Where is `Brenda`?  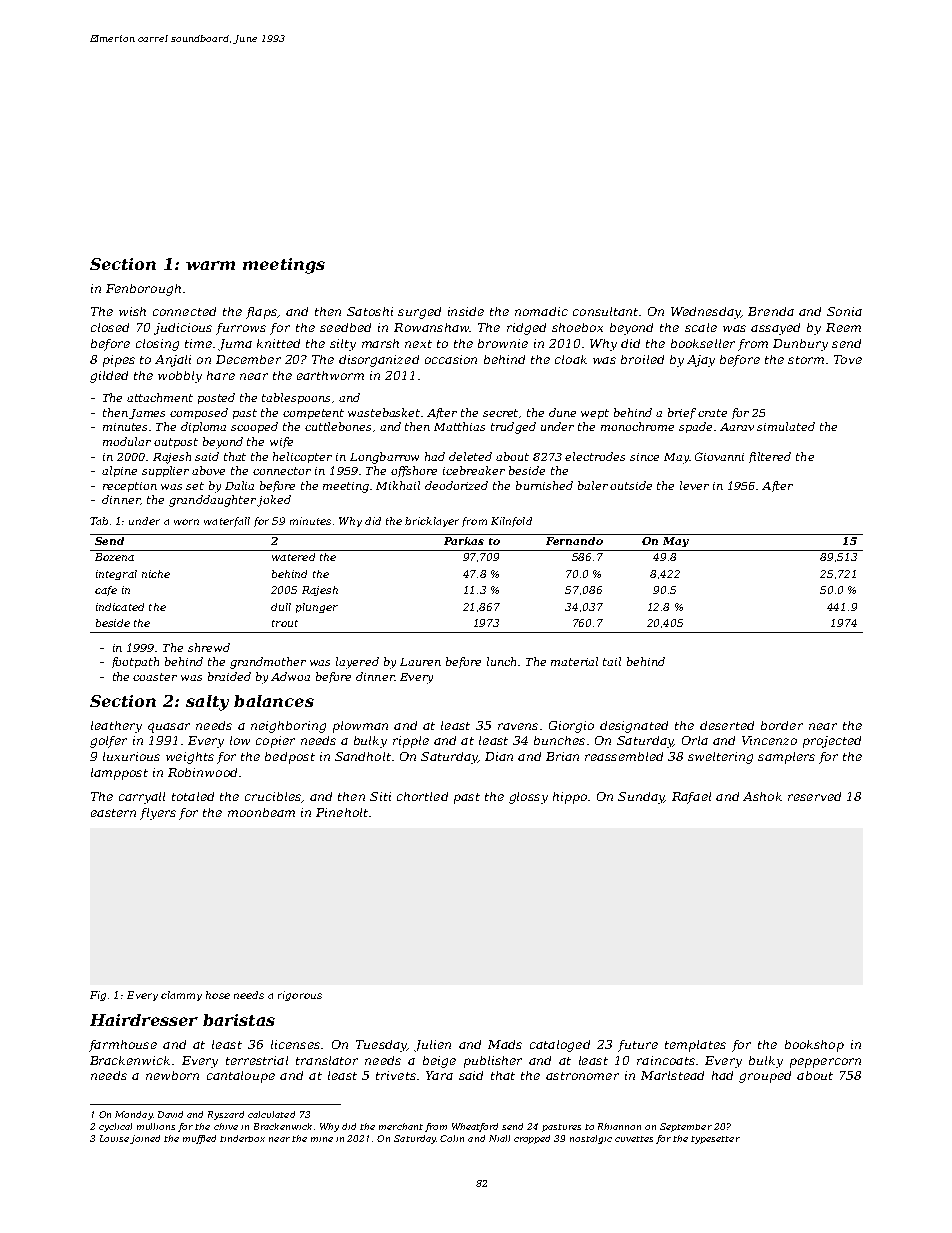 Brenda is located at coordinates (771, 311).
